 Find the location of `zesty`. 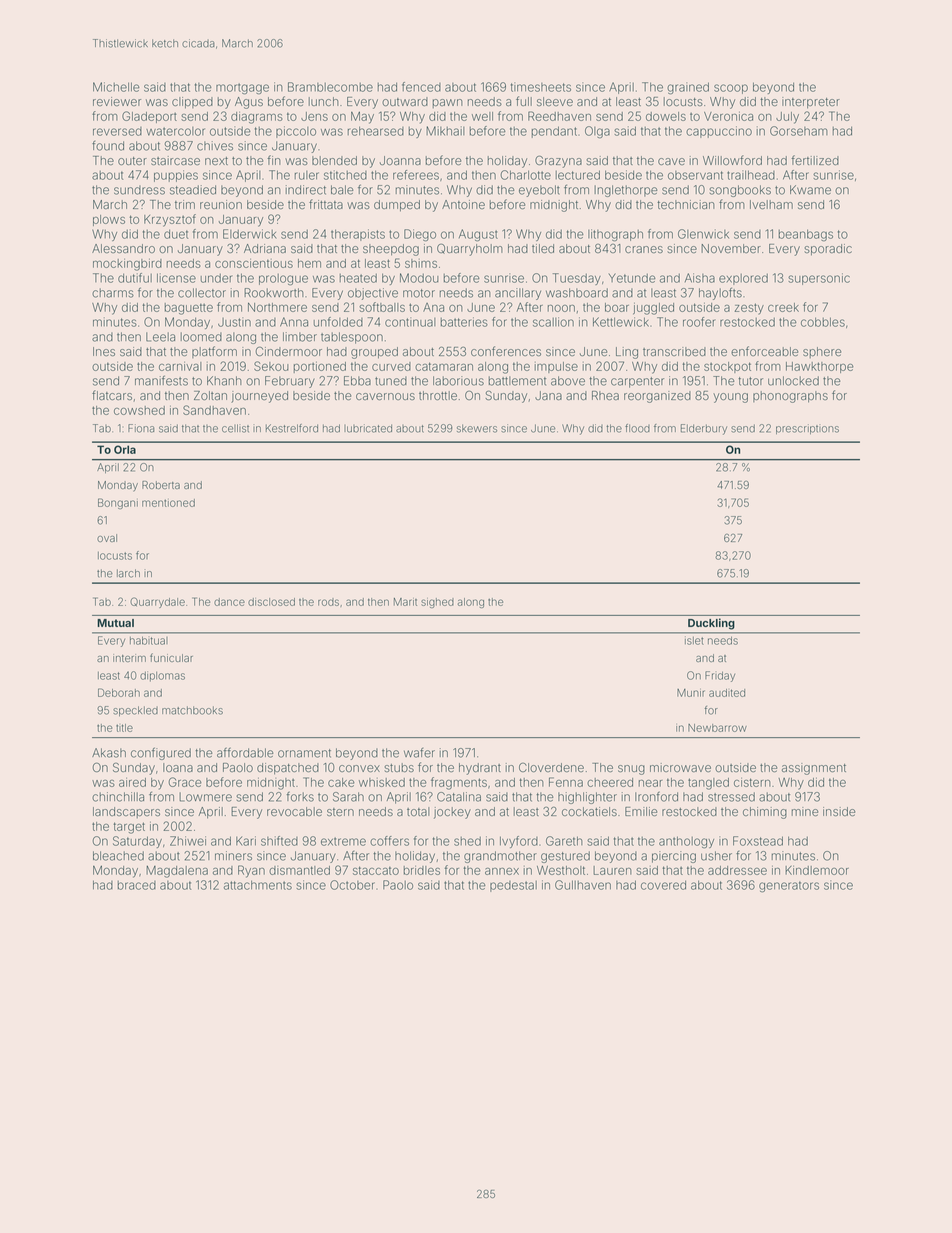

zesty is located at coordinates (749, 309).
